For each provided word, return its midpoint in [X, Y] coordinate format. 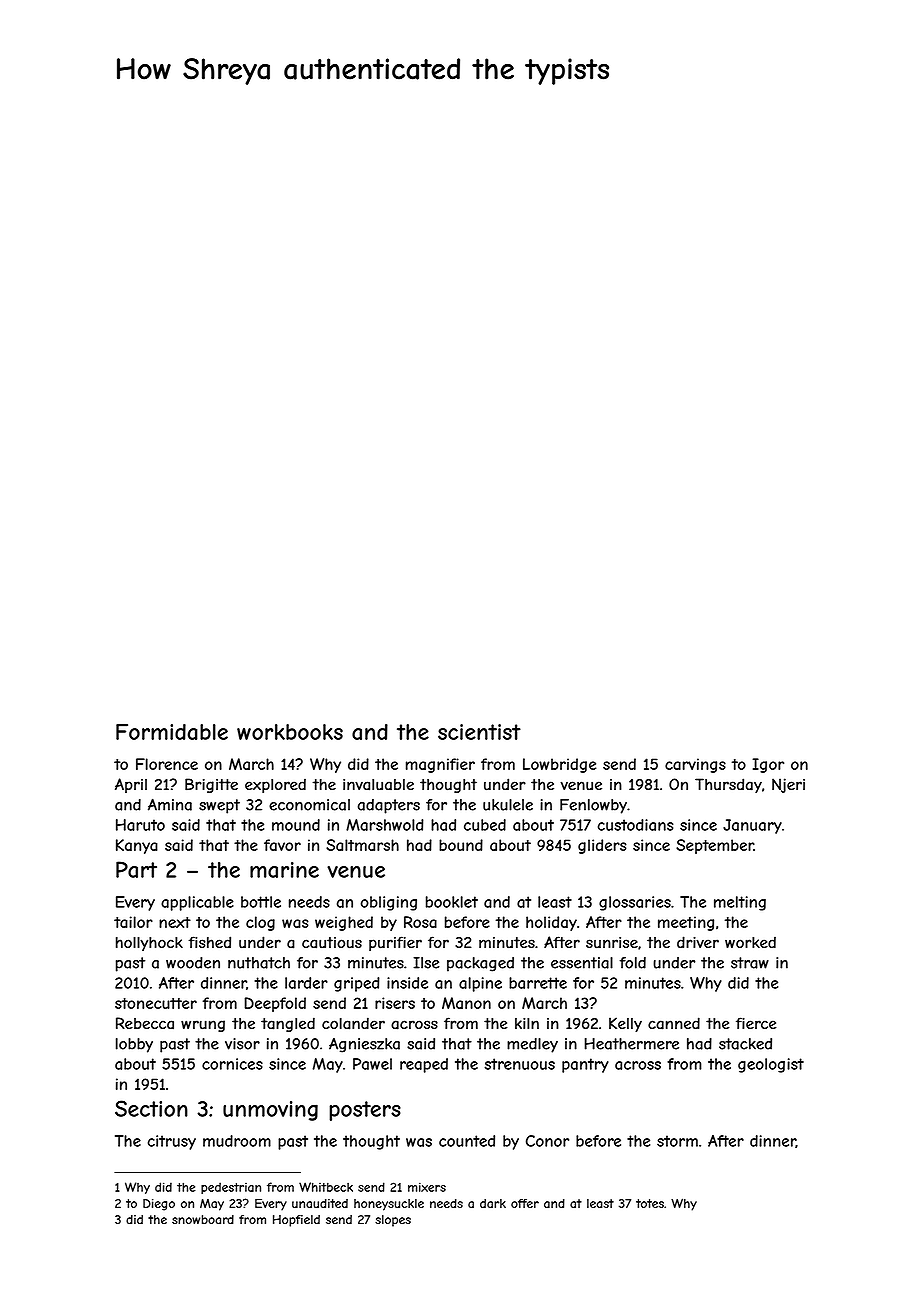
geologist [771, 1065]
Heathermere [631, 1044]
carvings [695, 765]
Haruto [140, 825]
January [752, 826]
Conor [547, 1141]
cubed [485, 825]
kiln [527, 1023]
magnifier [440, 765]
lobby [134, 1045]
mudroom [237, 1141]
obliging [389, 903]
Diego [159, 1205]
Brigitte [211, 785]
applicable [197, 903]
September [715, 846]
